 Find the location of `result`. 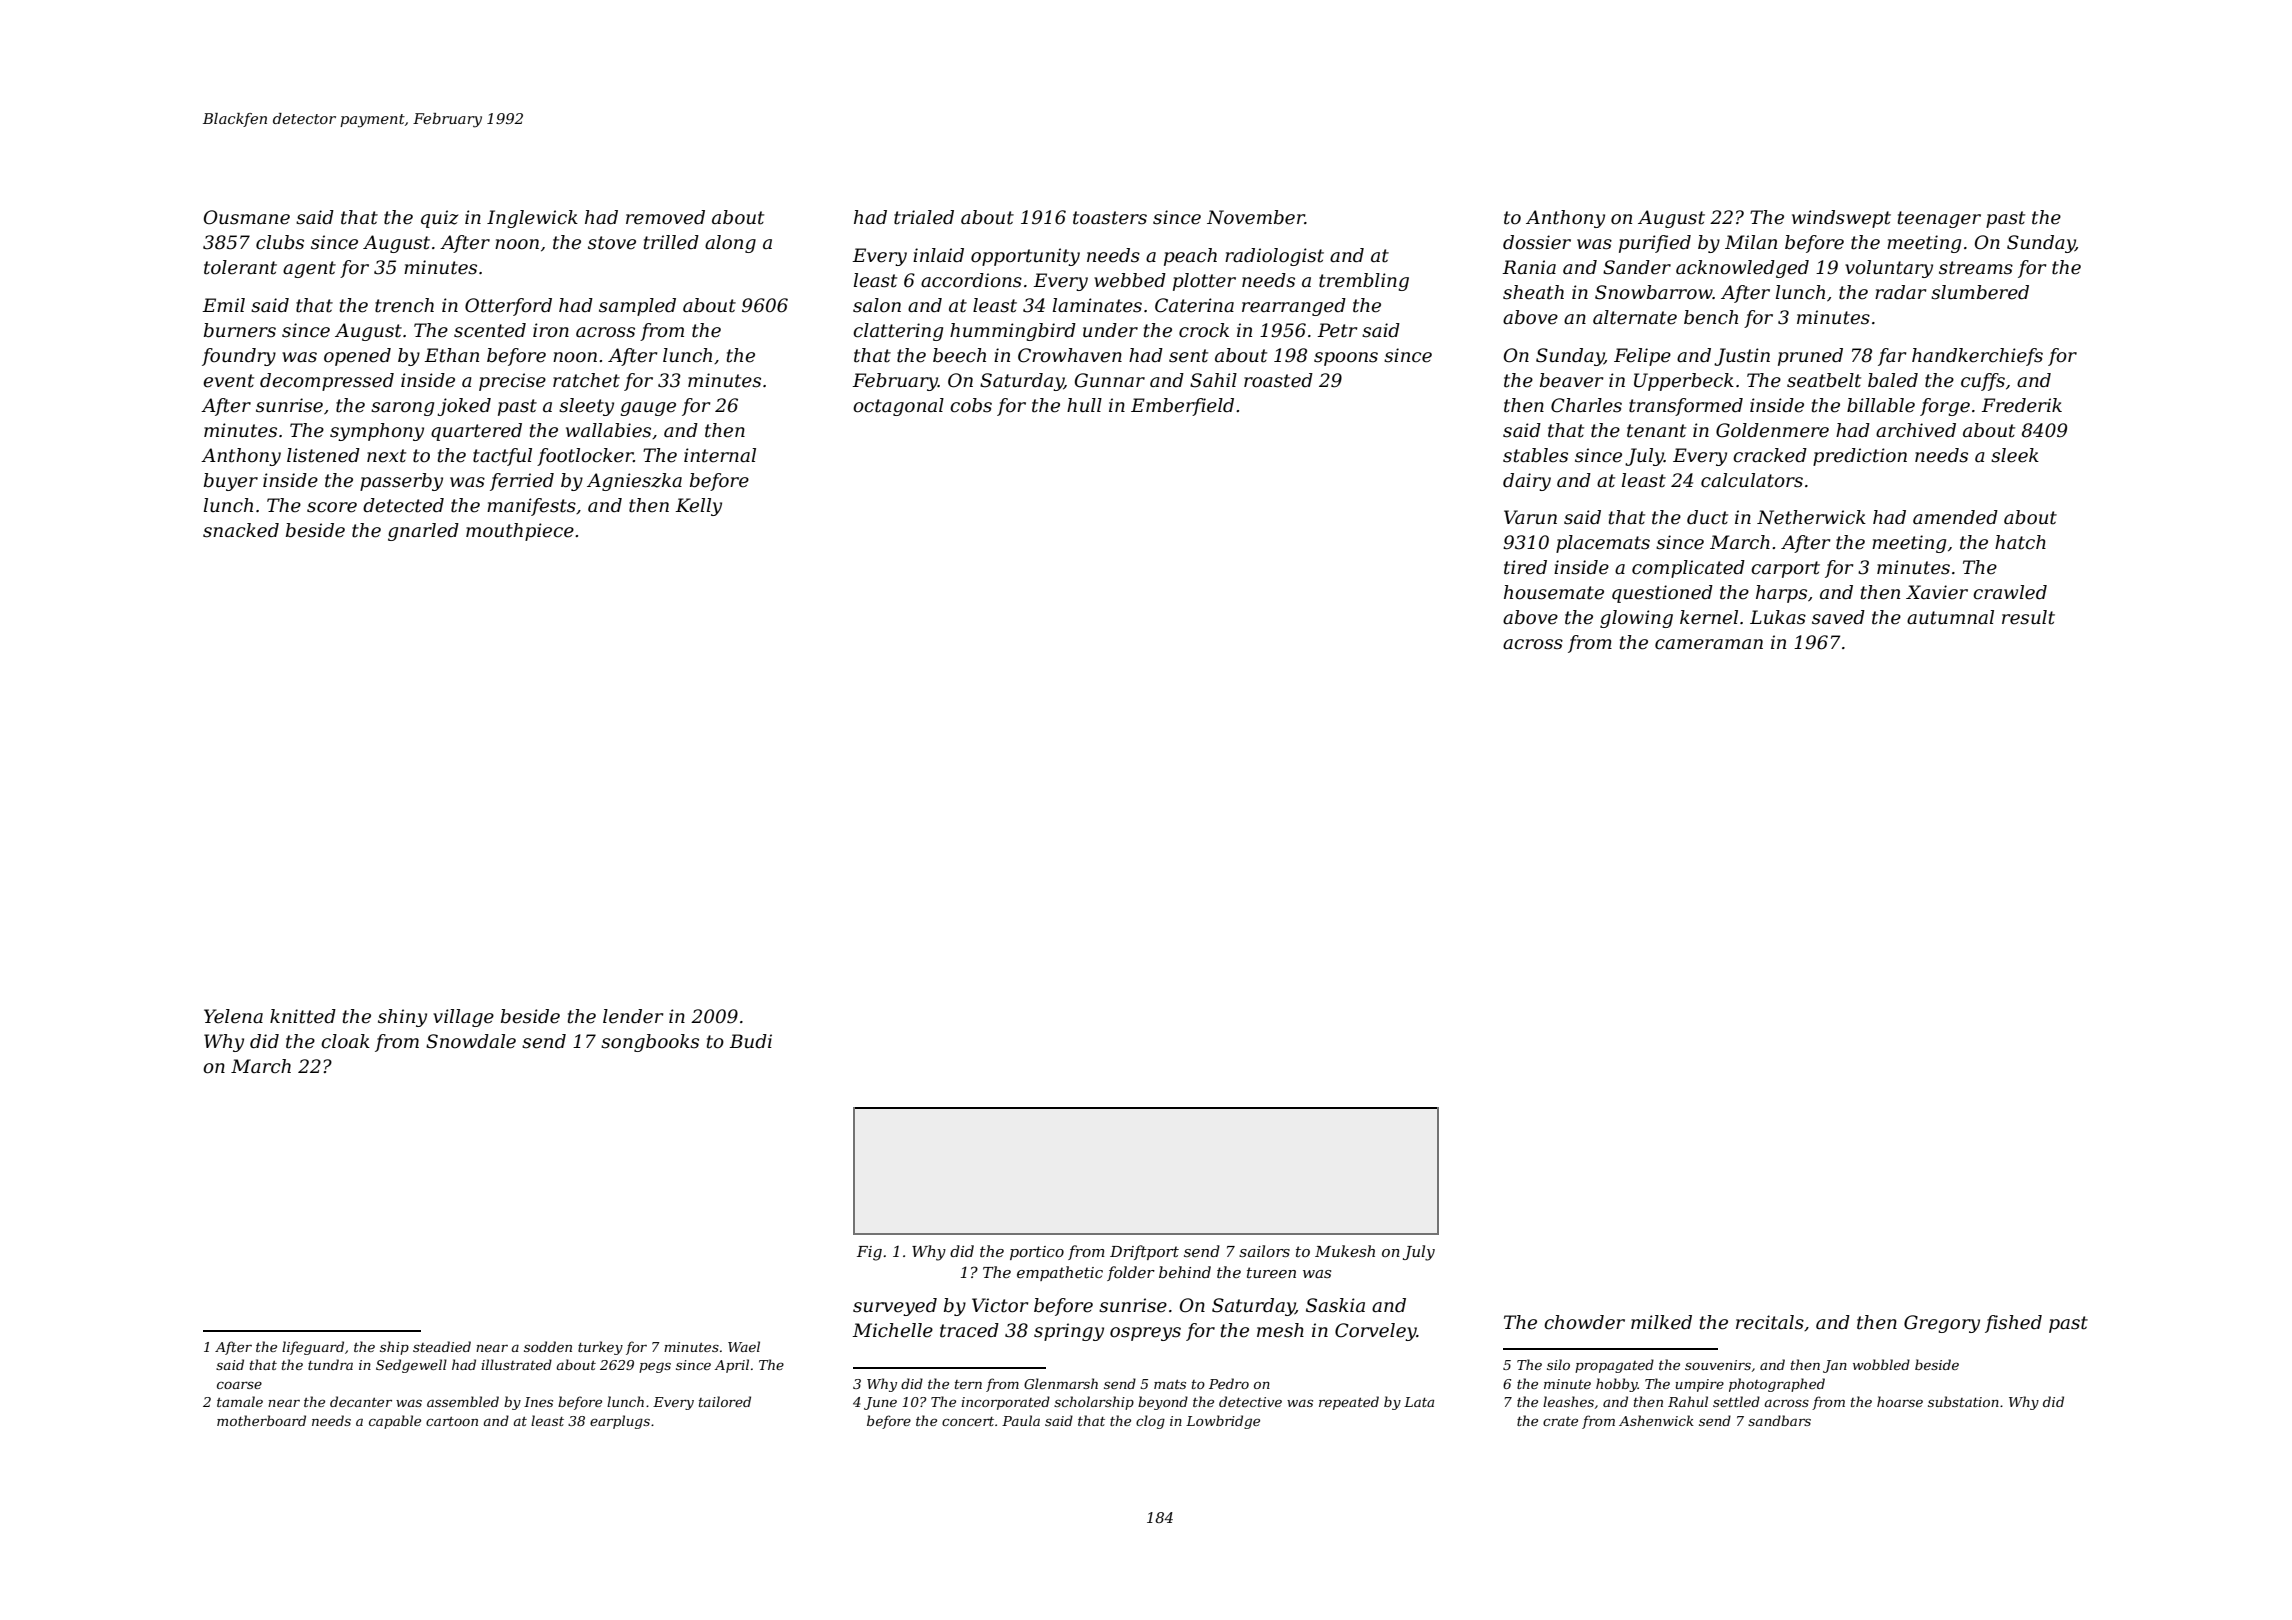

result is located at coordinates (2028, 617).
